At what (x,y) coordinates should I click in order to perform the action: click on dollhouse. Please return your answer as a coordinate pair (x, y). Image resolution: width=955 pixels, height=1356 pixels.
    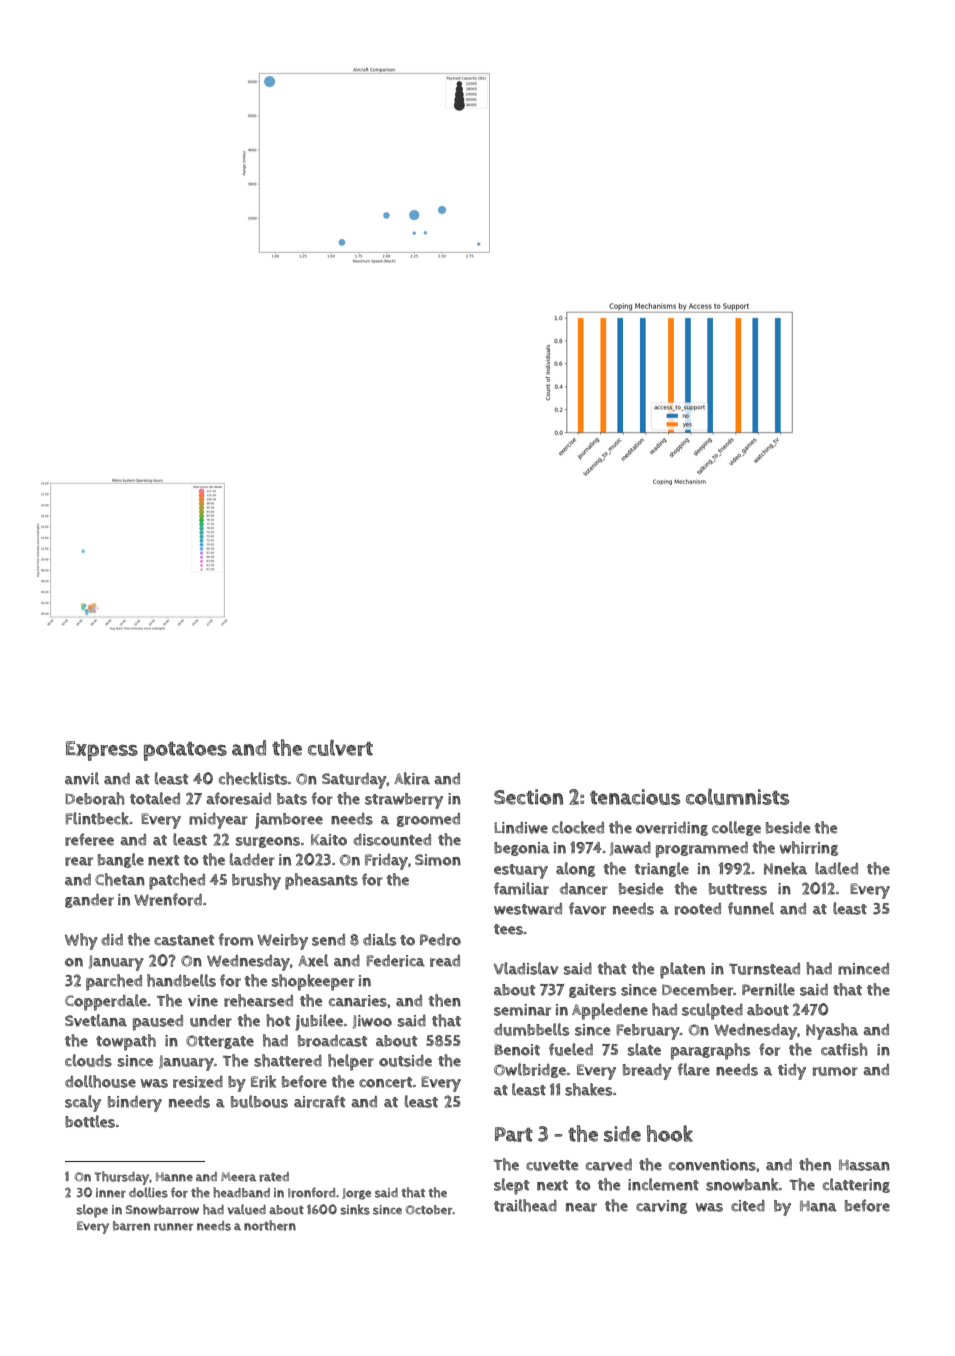
    Looking at the image, I should click on (100, 1081).
